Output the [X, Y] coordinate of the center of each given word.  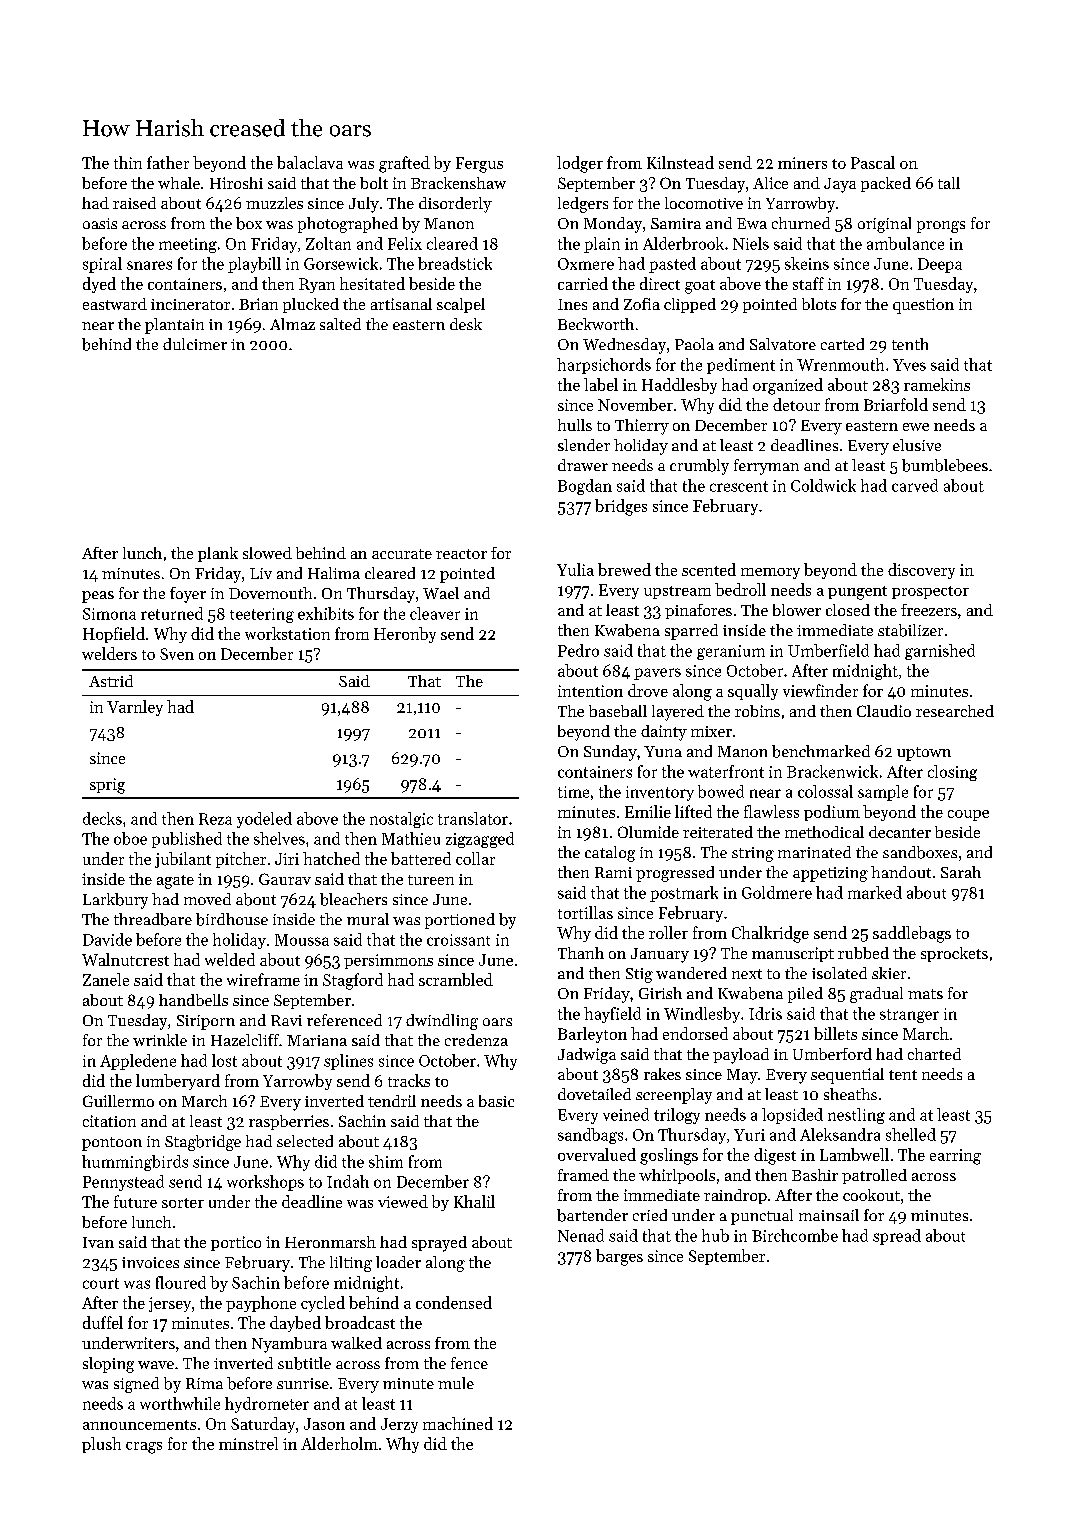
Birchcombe [795, 1235]
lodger [580, 164]
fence [469, 1363]
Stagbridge [203, 1143]
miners [802, 163]
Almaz [292, 324]
